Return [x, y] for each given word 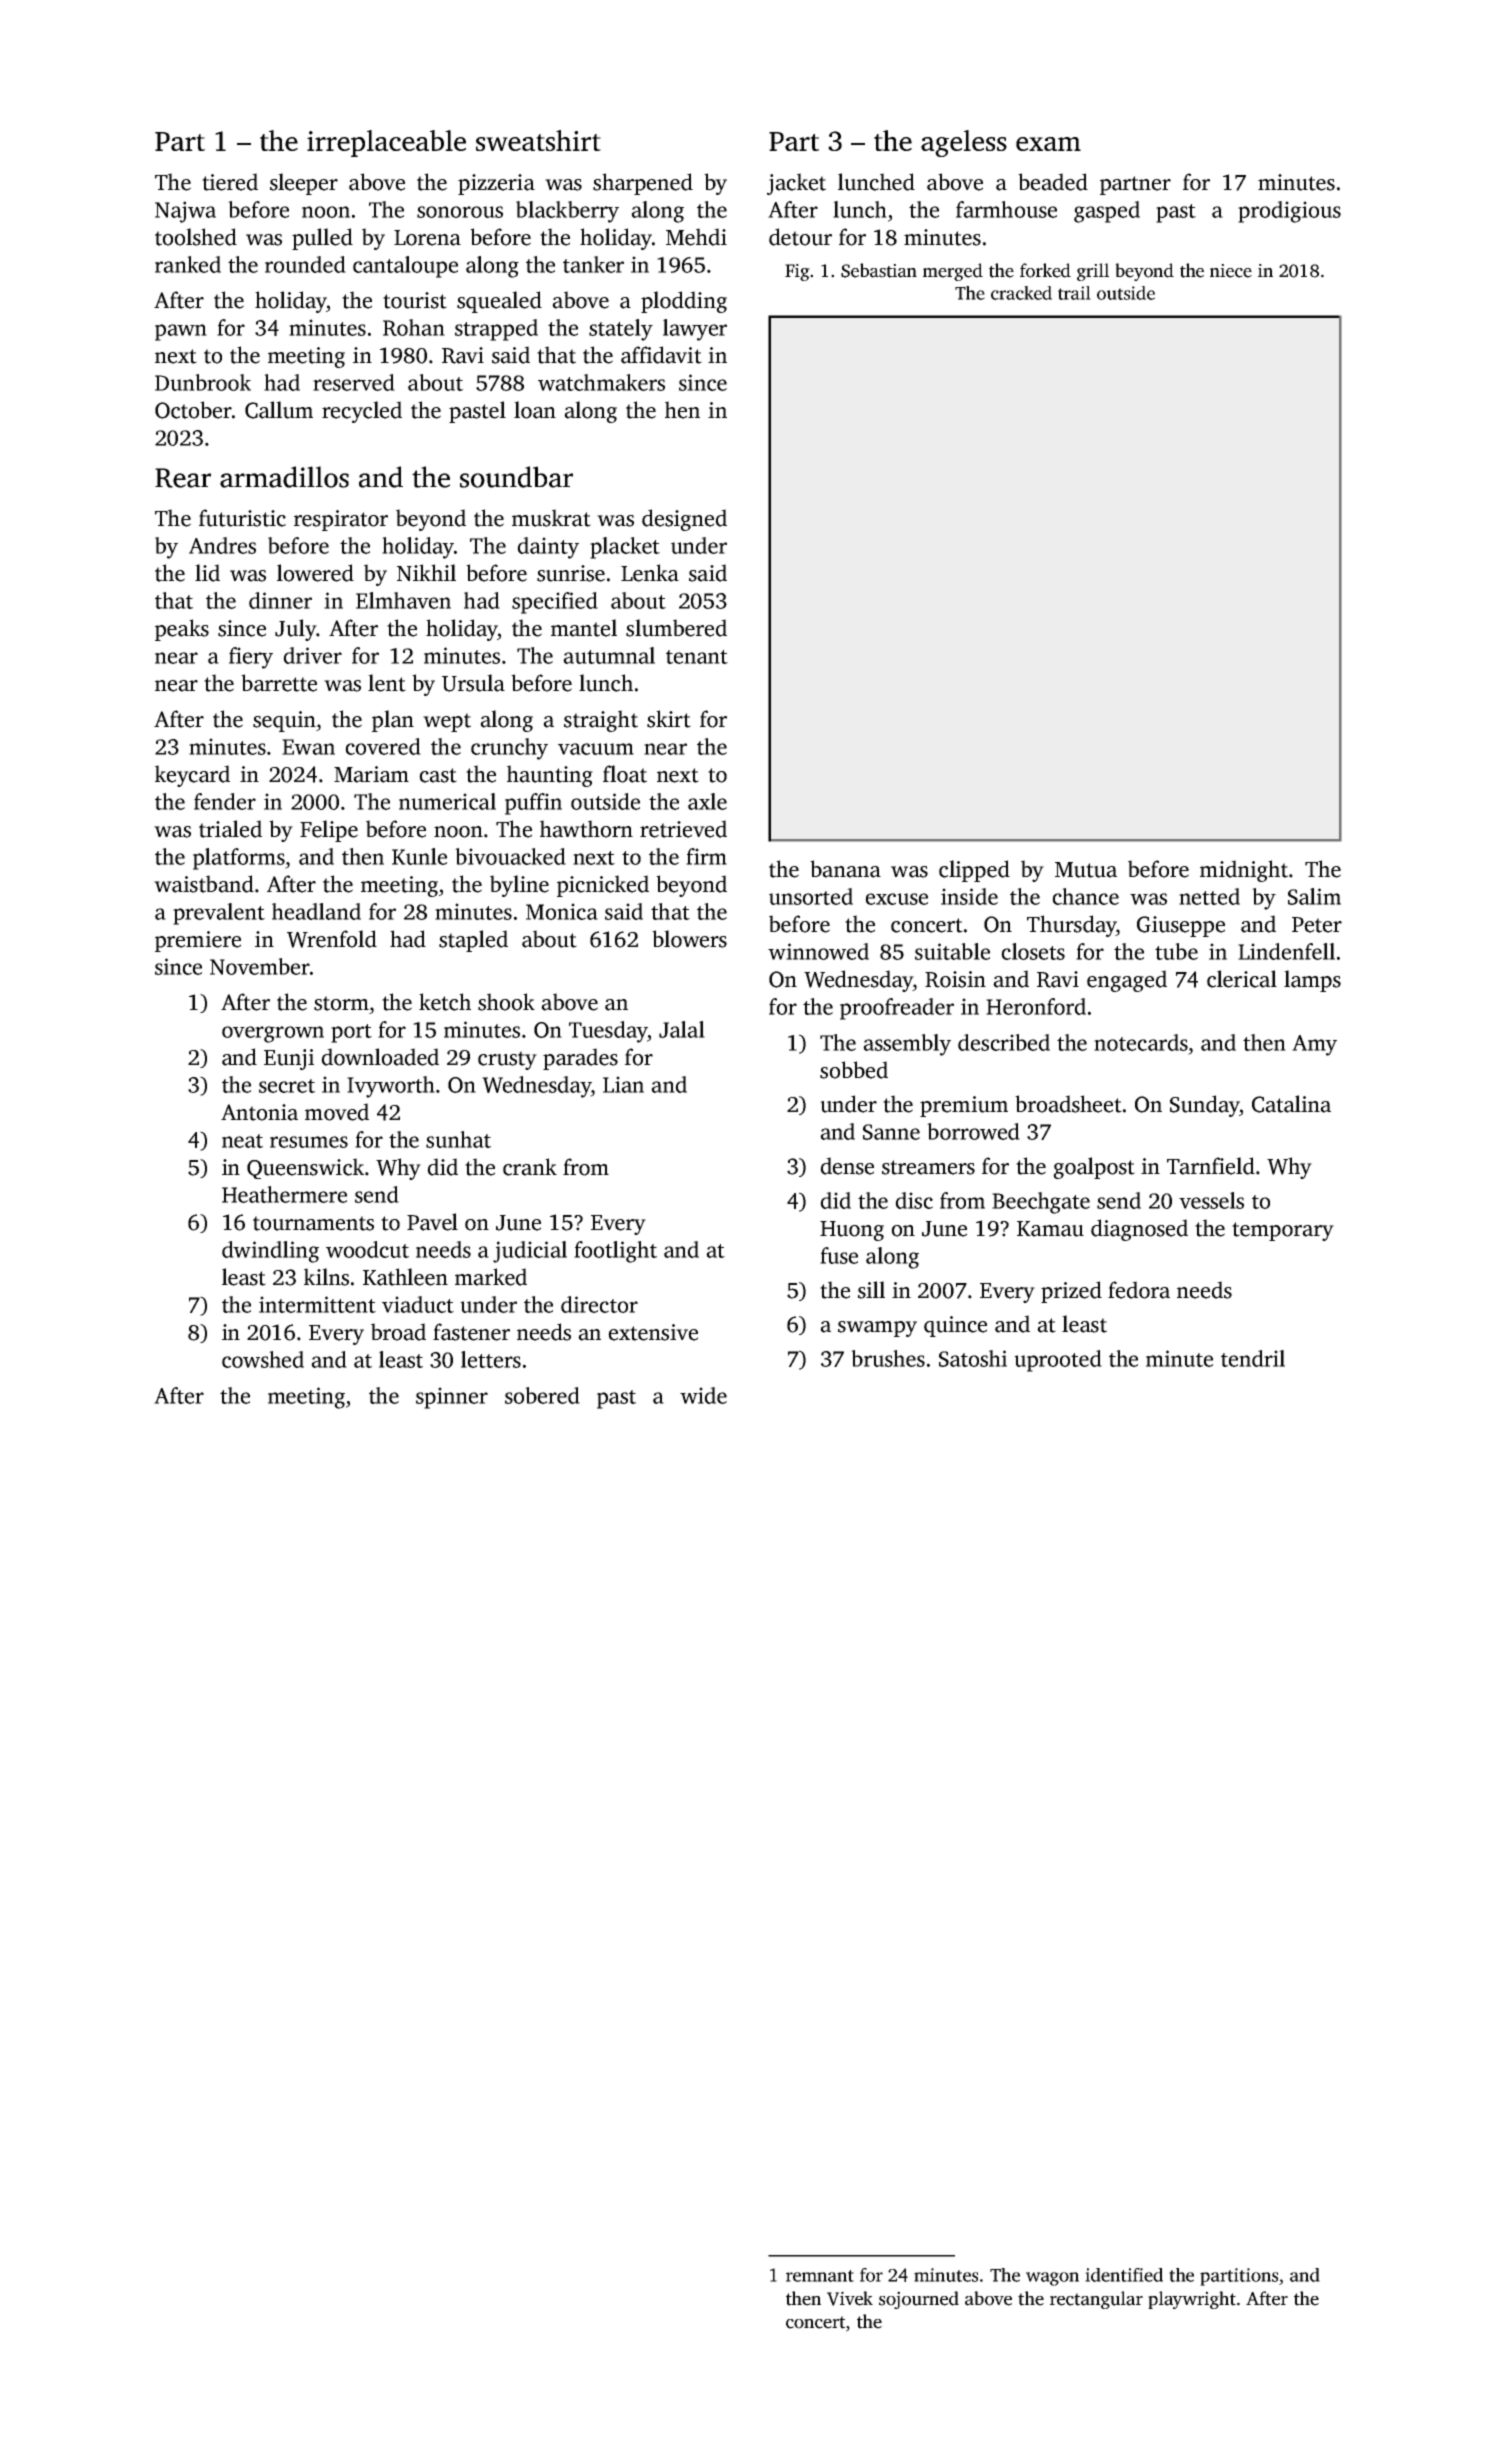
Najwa [185, 212]
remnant [820, 2276]
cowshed [263, 1359]
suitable [952, 951]
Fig [797, 272]
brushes [888, 1358]
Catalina [1291, 1104]
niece [1231, 271]
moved [337, 1112]
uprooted [1058, 1361]
